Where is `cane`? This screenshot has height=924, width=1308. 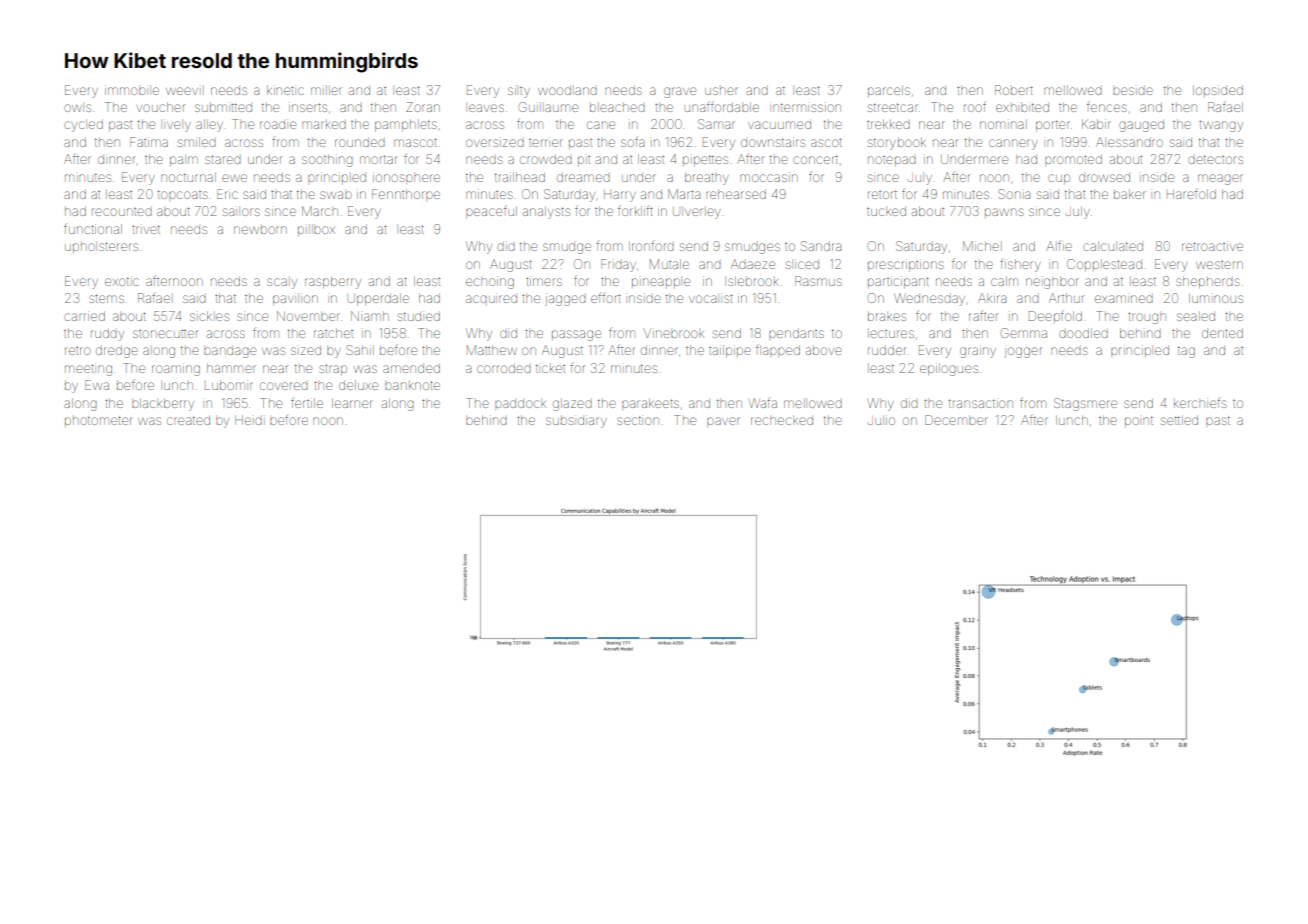 cane is located at coordinates (601, 125).
